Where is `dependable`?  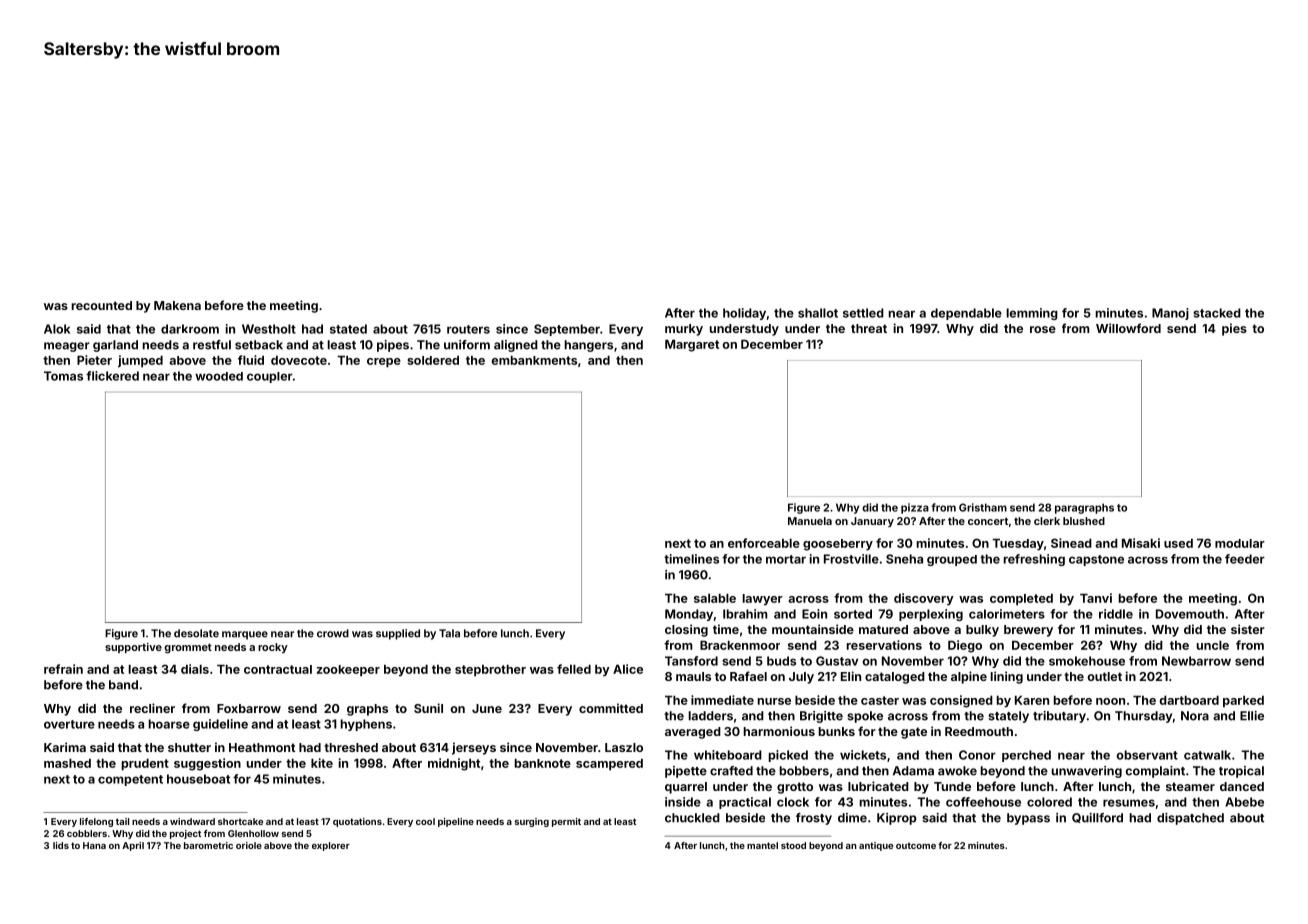
dependable is located at coordinates (966, 314).
